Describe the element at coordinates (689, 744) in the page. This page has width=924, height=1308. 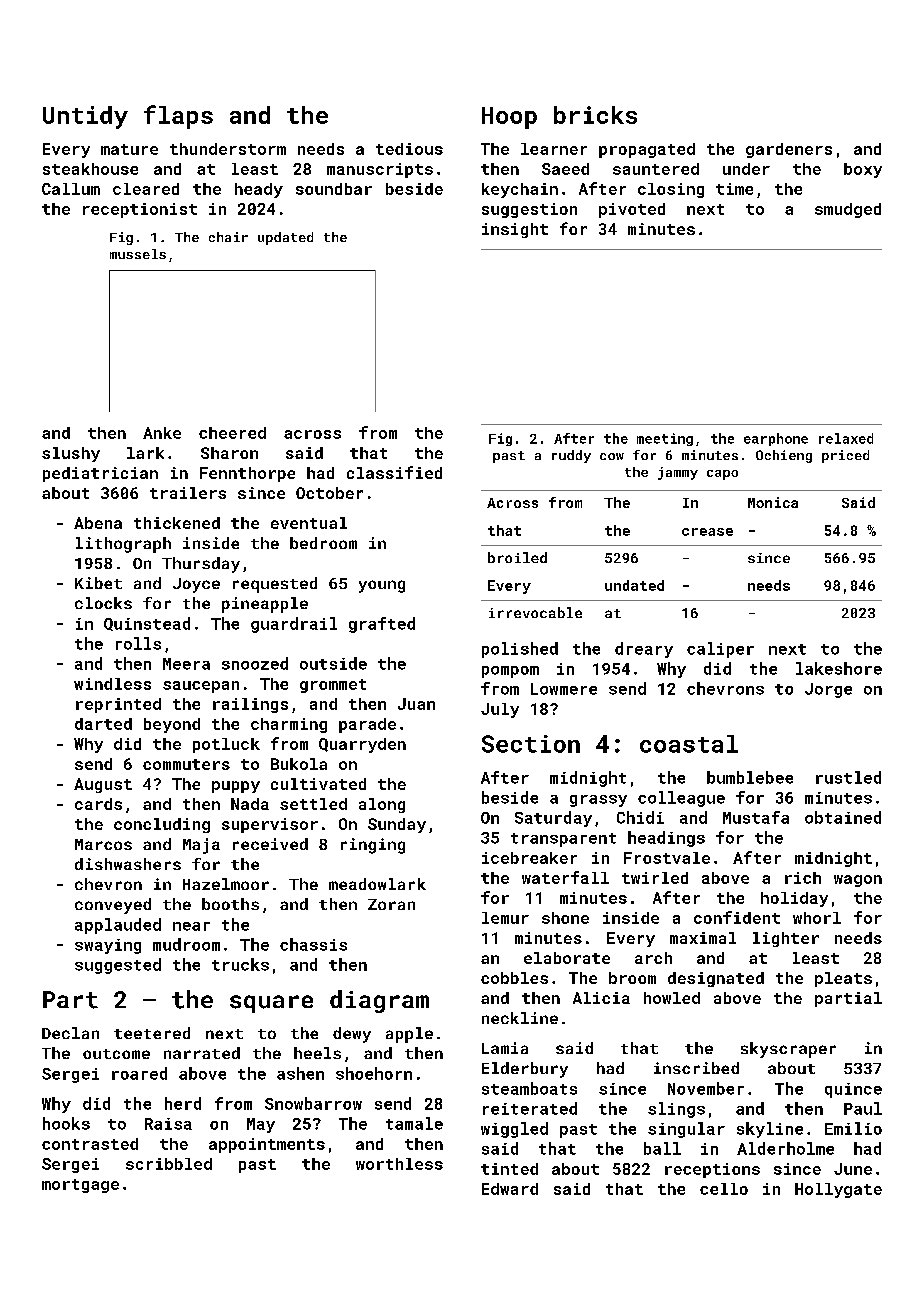
I see `coastal` at that location.
